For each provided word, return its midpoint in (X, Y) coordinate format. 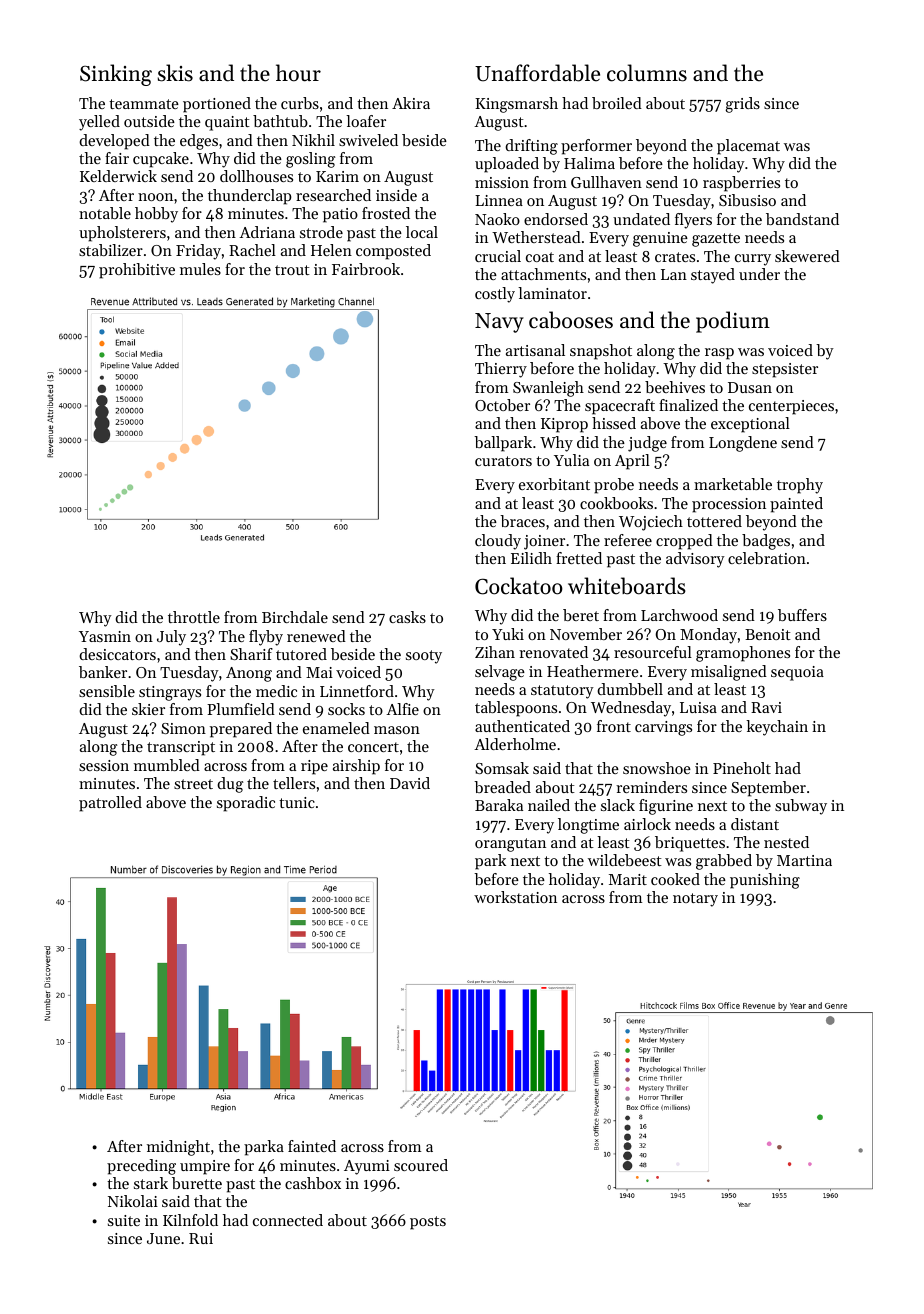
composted (393, 252)
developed (114, 142)
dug (230, 785)
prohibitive (137, 271)
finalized (688, 405)
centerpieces (791, 407)
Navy (499, 323)
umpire (205, 1167)
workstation (515, 897)
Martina (804, 860)
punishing (765, 881)
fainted (312, 1146)
